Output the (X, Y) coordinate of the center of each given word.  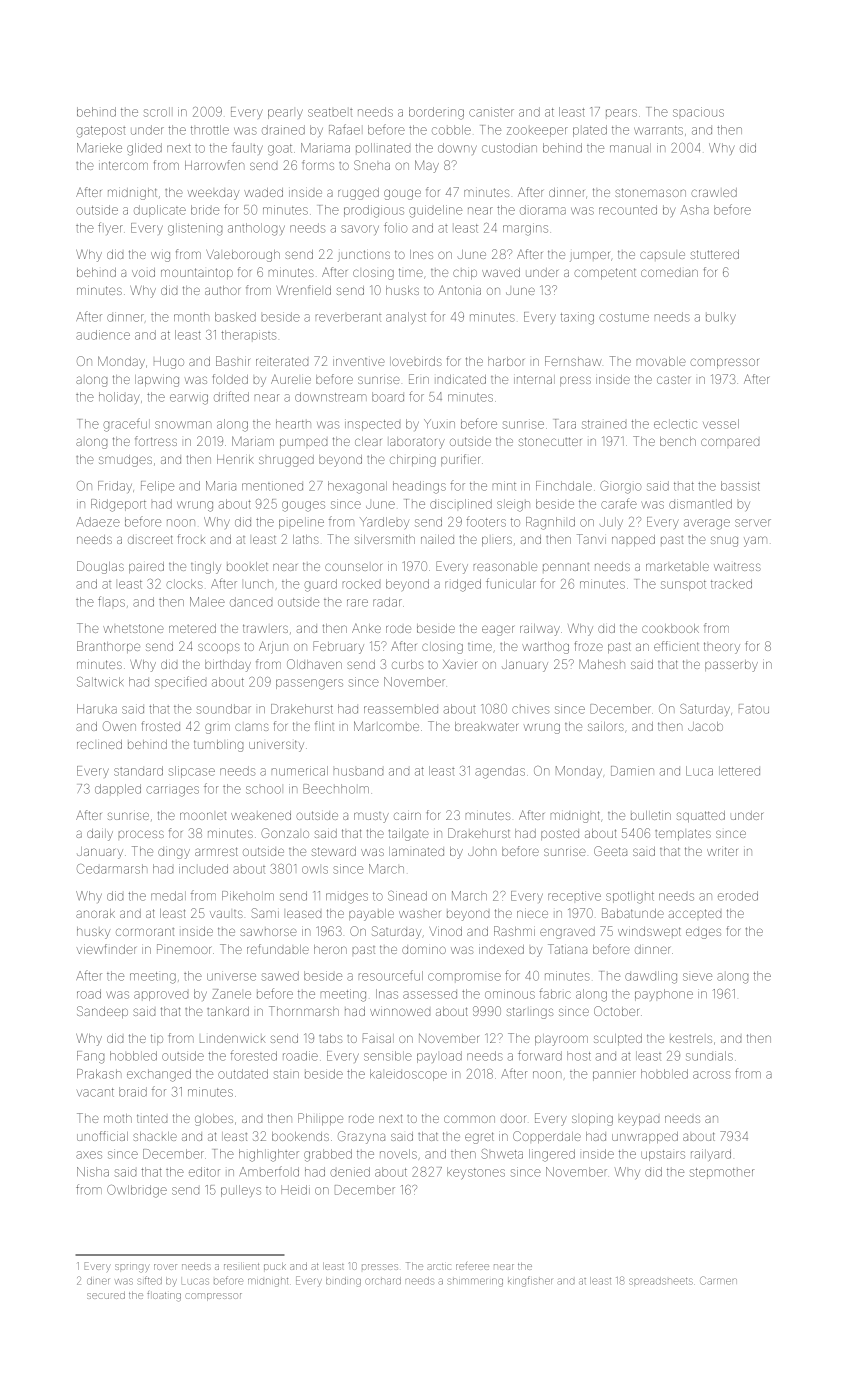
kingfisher (530, 1281)
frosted (161, 726)
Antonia (459, 290)
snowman (183, 425)
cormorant (145, 932)
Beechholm (336, 789)
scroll (157, 112)
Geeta (610, 851)
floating (164, 1296)
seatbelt (330, 112)
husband (358, 772)
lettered (739, 771)
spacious (698, 112)
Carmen (718, 1280)
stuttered (715, 254)
